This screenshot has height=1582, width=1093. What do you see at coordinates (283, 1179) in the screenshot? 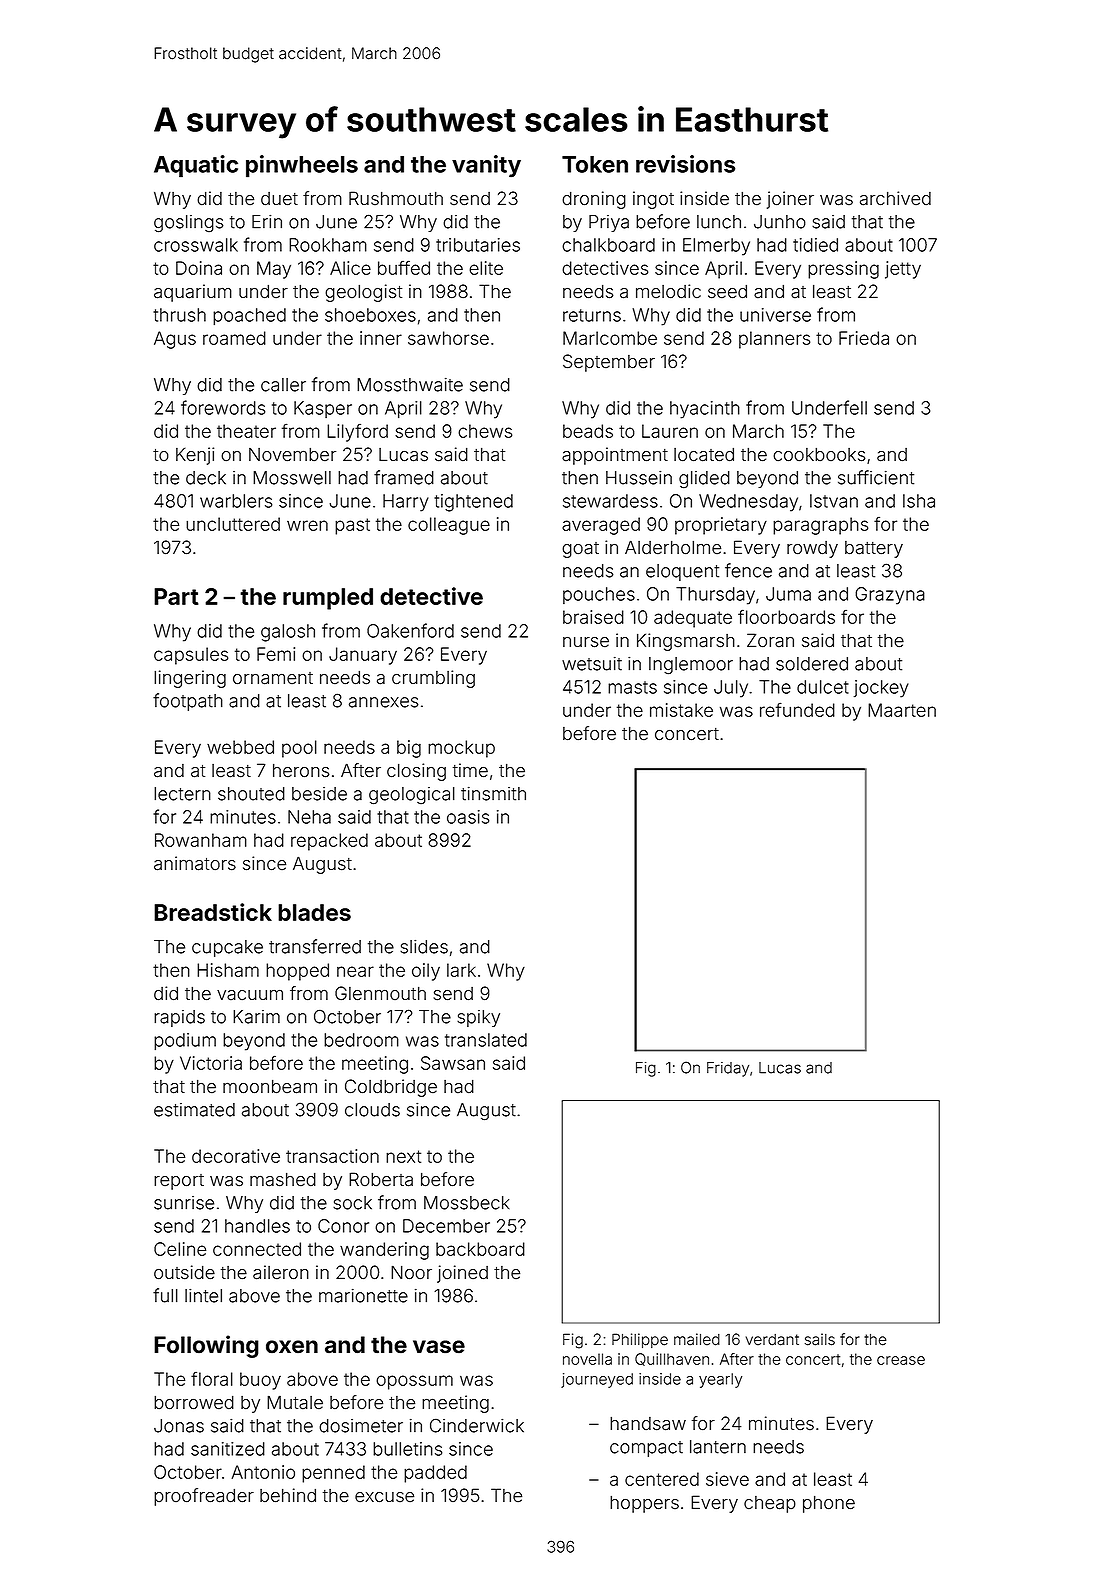
I see `mashed` at bounding box center [283, 1179].
